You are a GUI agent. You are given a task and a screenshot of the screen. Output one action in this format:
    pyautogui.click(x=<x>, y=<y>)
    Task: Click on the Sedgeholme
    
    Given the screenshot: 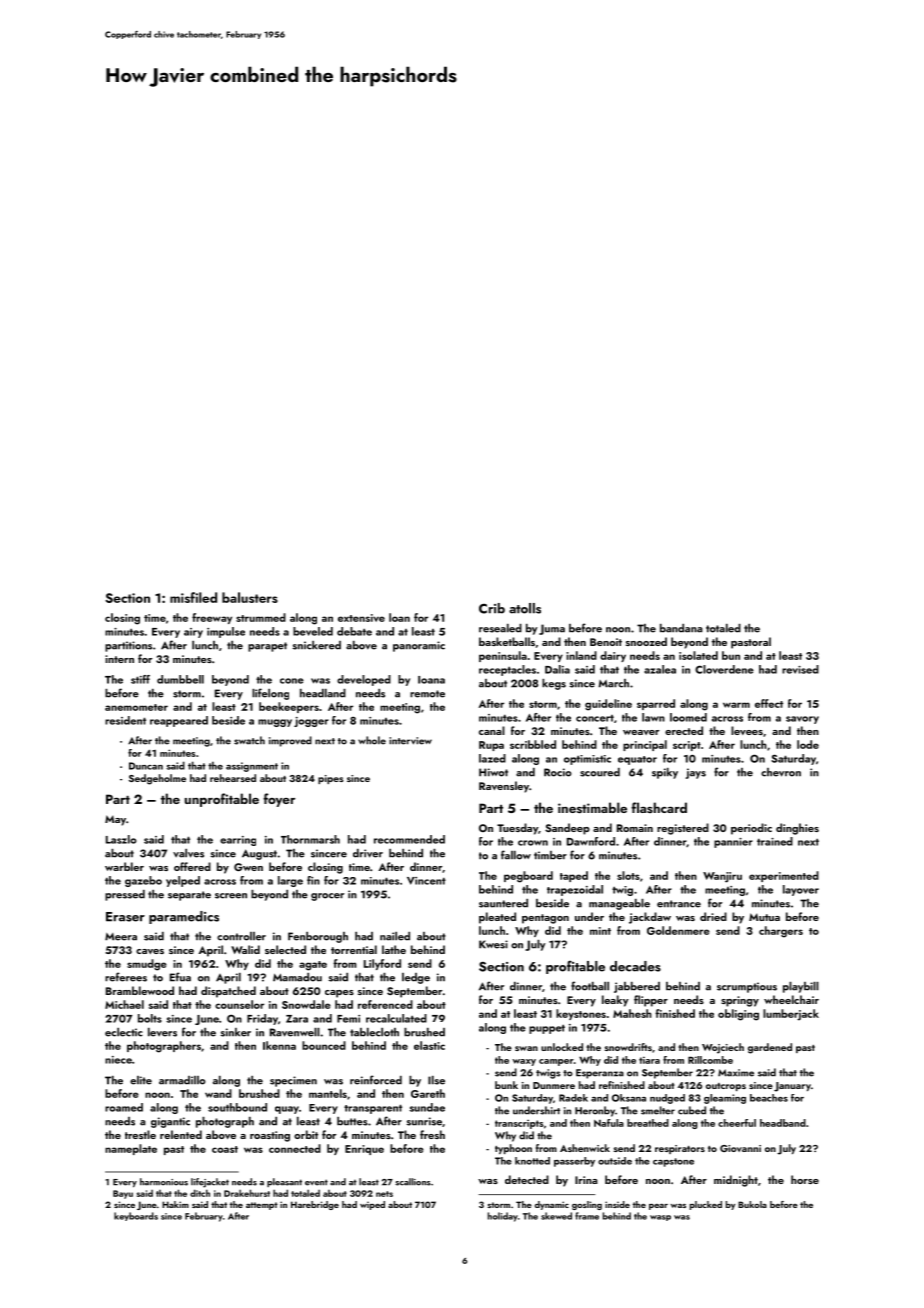 What is the action you would take?
    pyautogui.click(x=157, y=779)
